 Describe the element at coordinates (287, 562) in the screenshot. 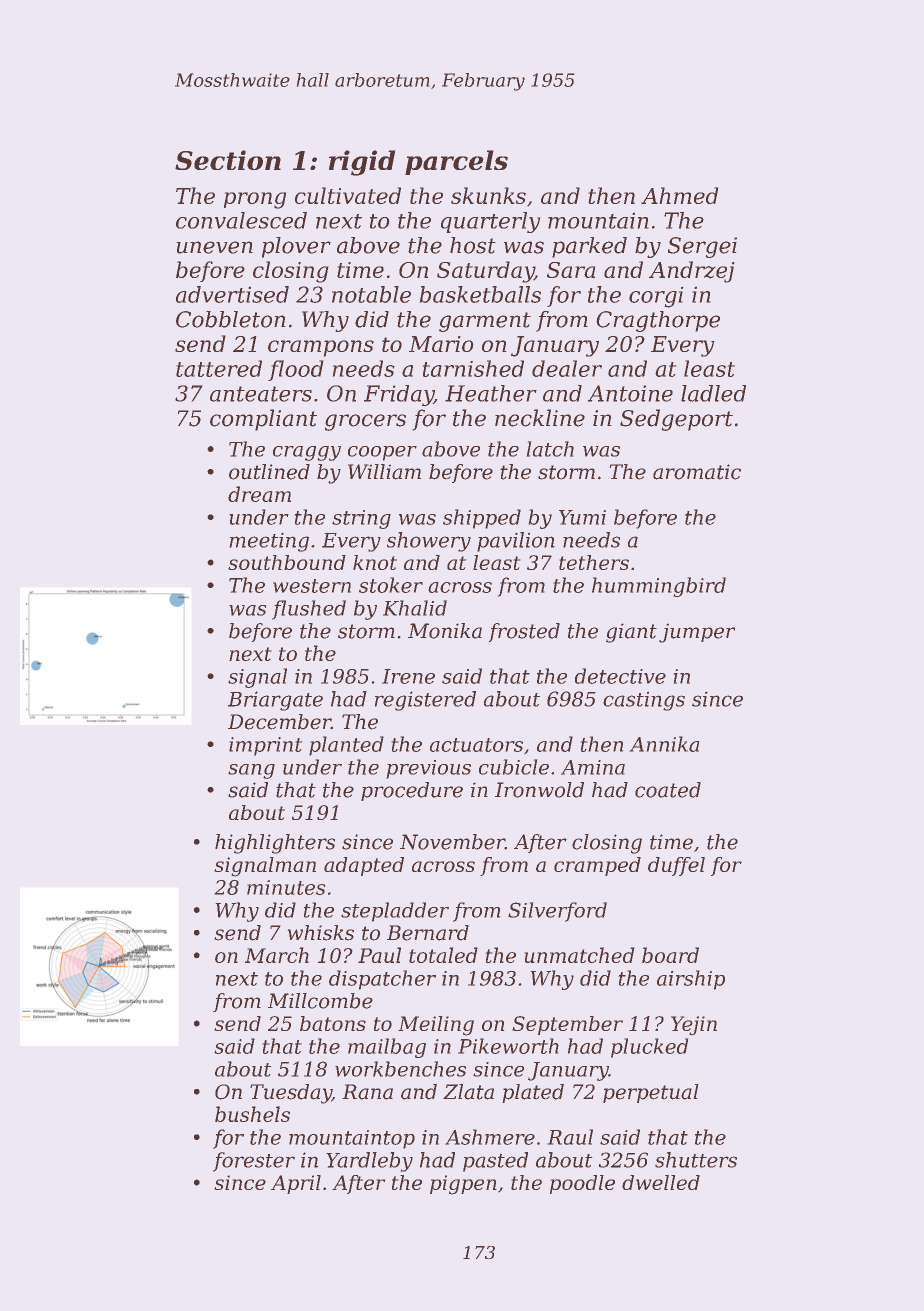

I see `southbound` at that location.
